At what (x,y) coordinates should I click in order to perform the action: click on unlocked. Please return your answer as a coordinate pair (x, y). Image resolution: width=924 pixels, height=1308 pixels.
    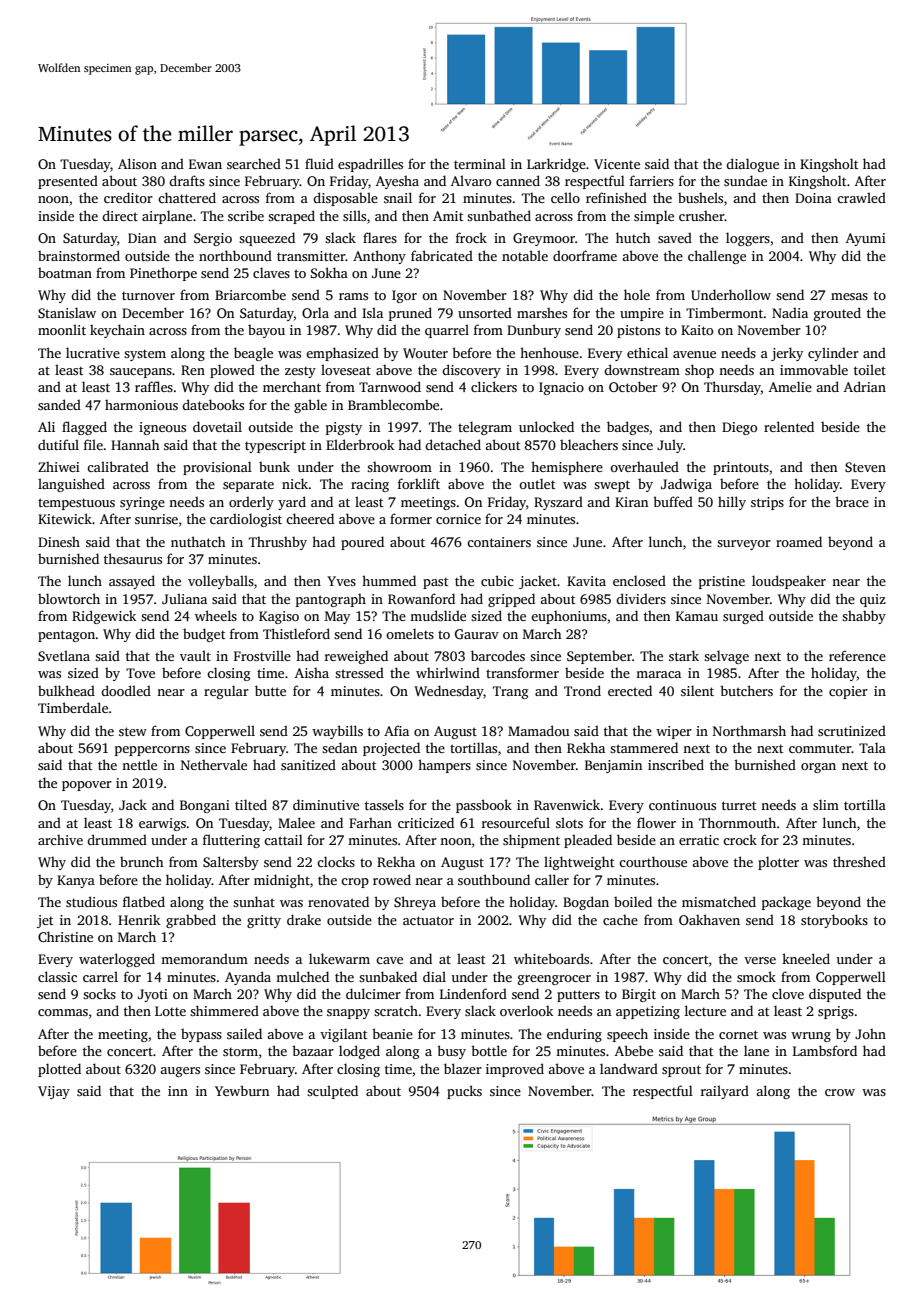
    Looking at the image, I should click on (546, 426).
